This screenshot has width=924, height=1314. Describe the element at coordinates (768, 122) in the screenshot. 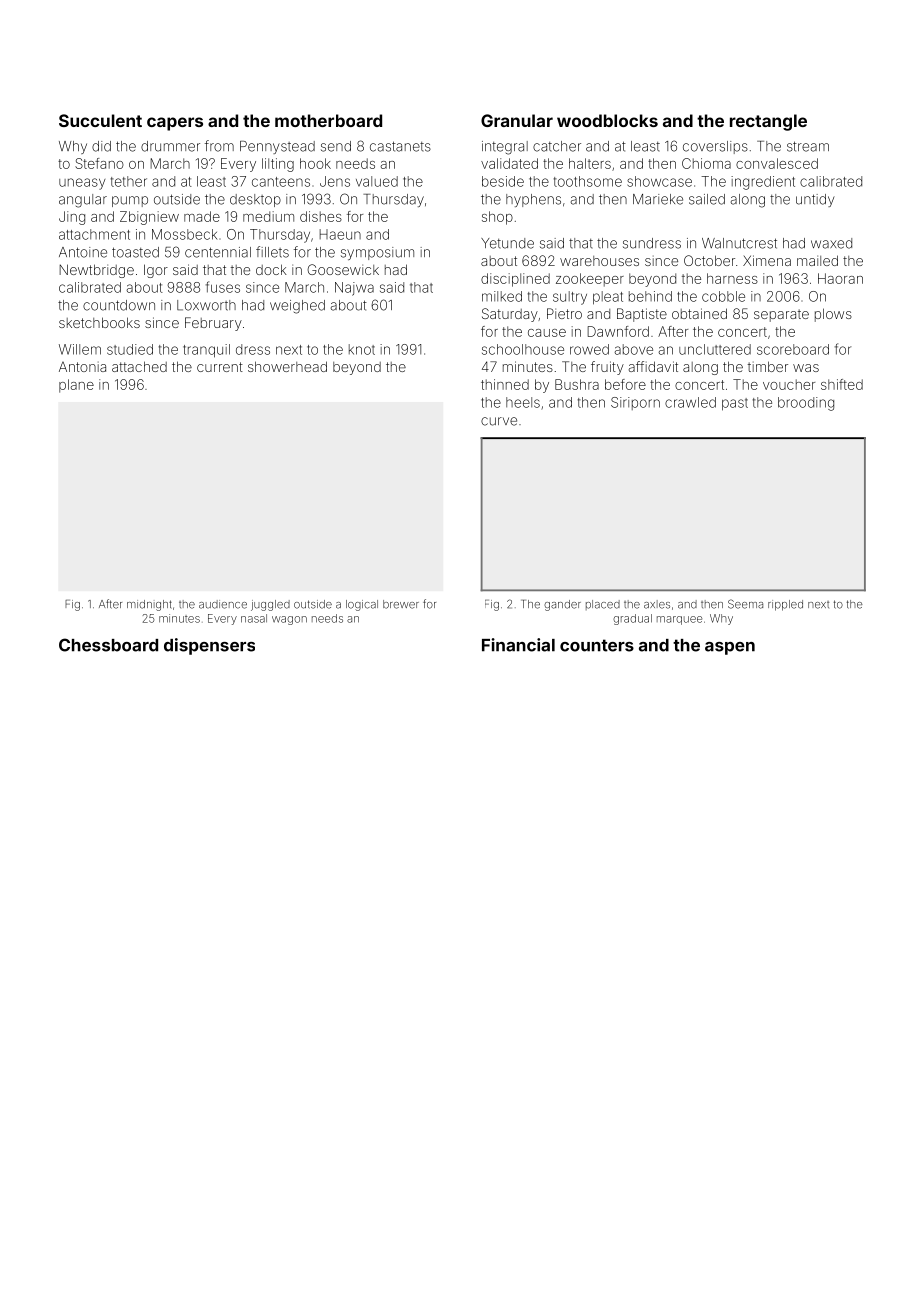

I see `rectangle` at that location.
